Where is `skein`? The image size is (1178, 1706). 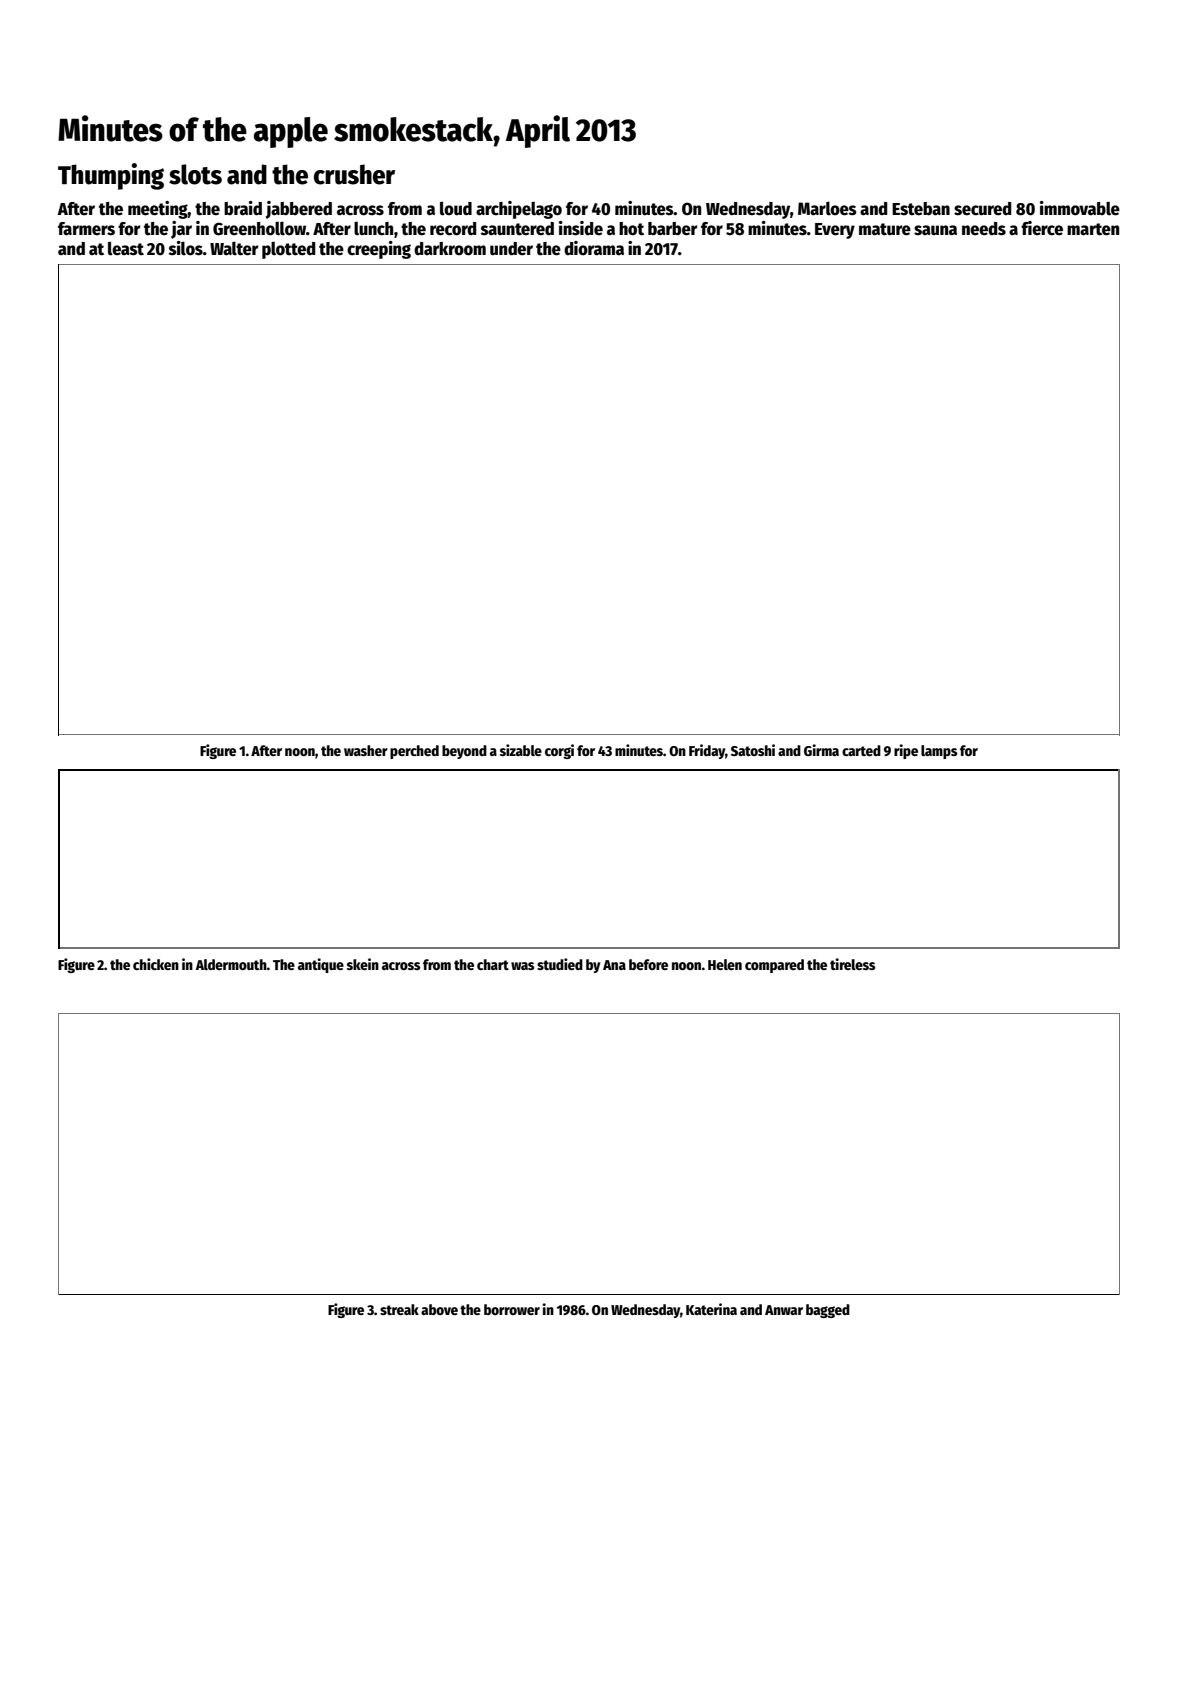 skein is located at coordinates (363, 964).
